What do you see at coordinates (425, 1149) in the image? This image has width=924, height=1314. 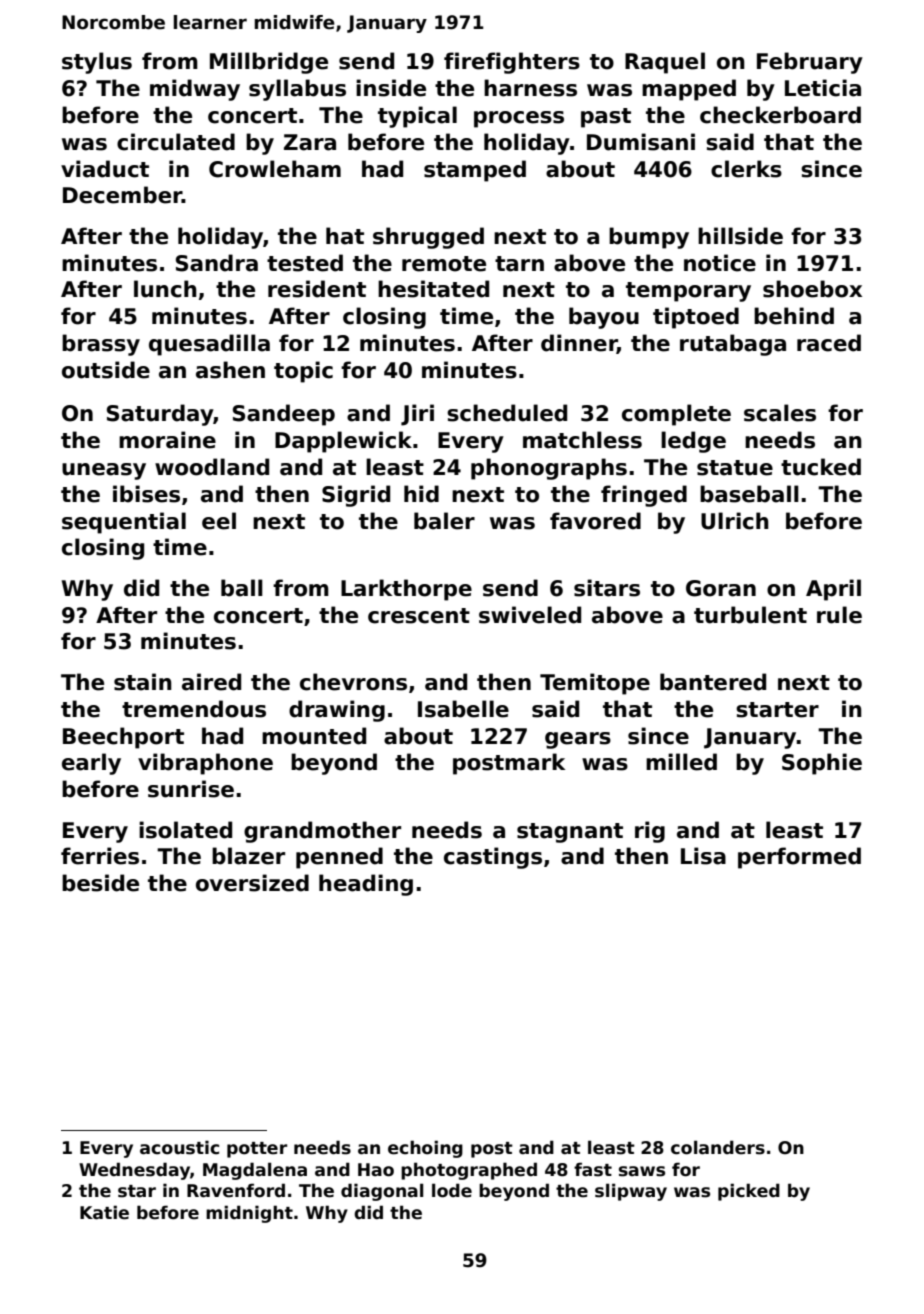 I see `echoing` at bounding box center [425, 1149].
